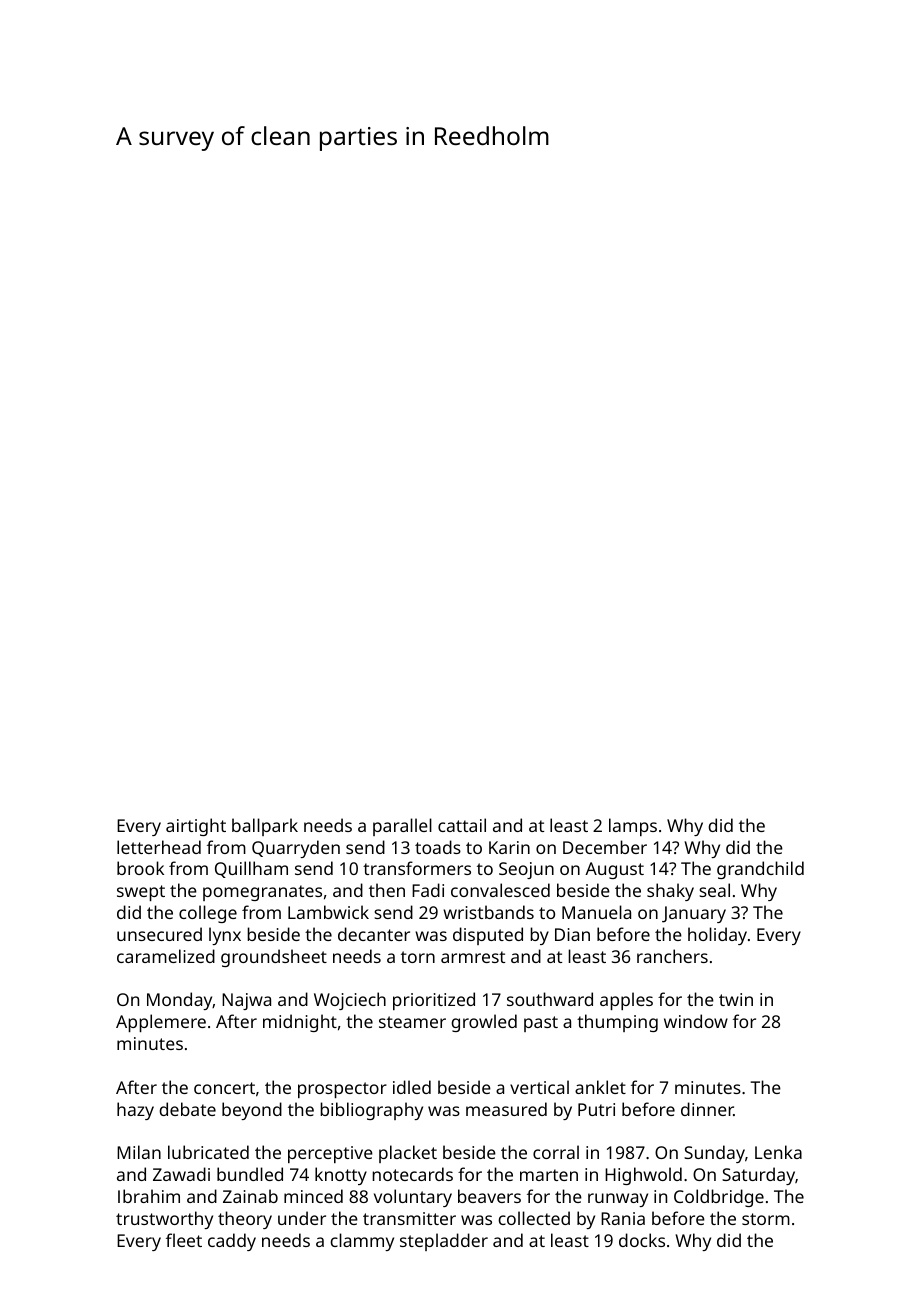 The height and width of the document is (1311, 924). I want to click on Zainab, so click(250, 1196).
